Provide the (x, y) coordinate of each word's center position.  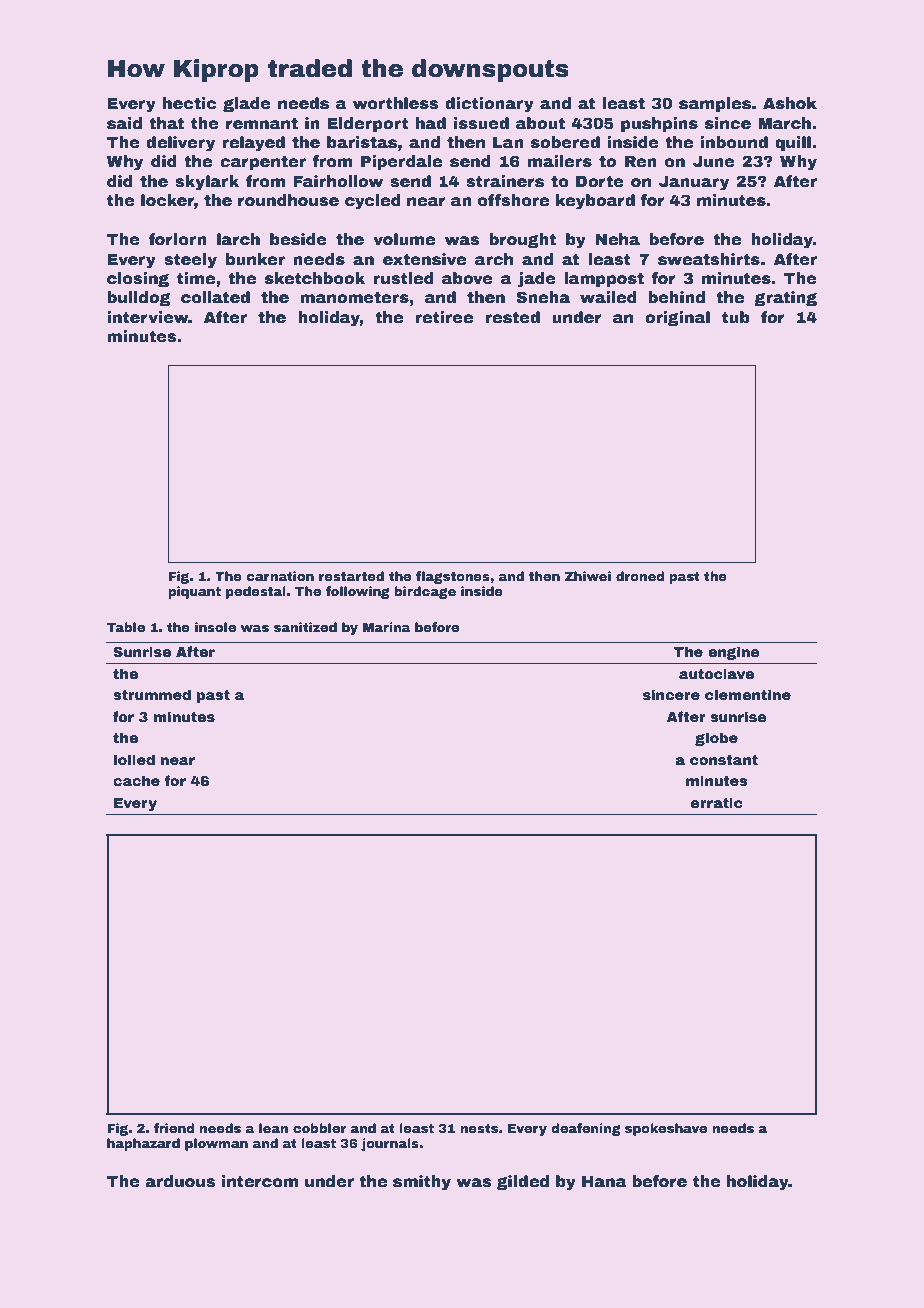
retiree (444, 317)
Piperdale (401, 163)
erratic (717, 802)
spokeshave (666, 1129)
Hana (604, 1182)
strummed (152, 694)
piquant (194, 592)
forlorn (178, 239)
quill (793, 144)
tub (736, 317)
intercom (260, 1181)
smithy (422, 1183)
